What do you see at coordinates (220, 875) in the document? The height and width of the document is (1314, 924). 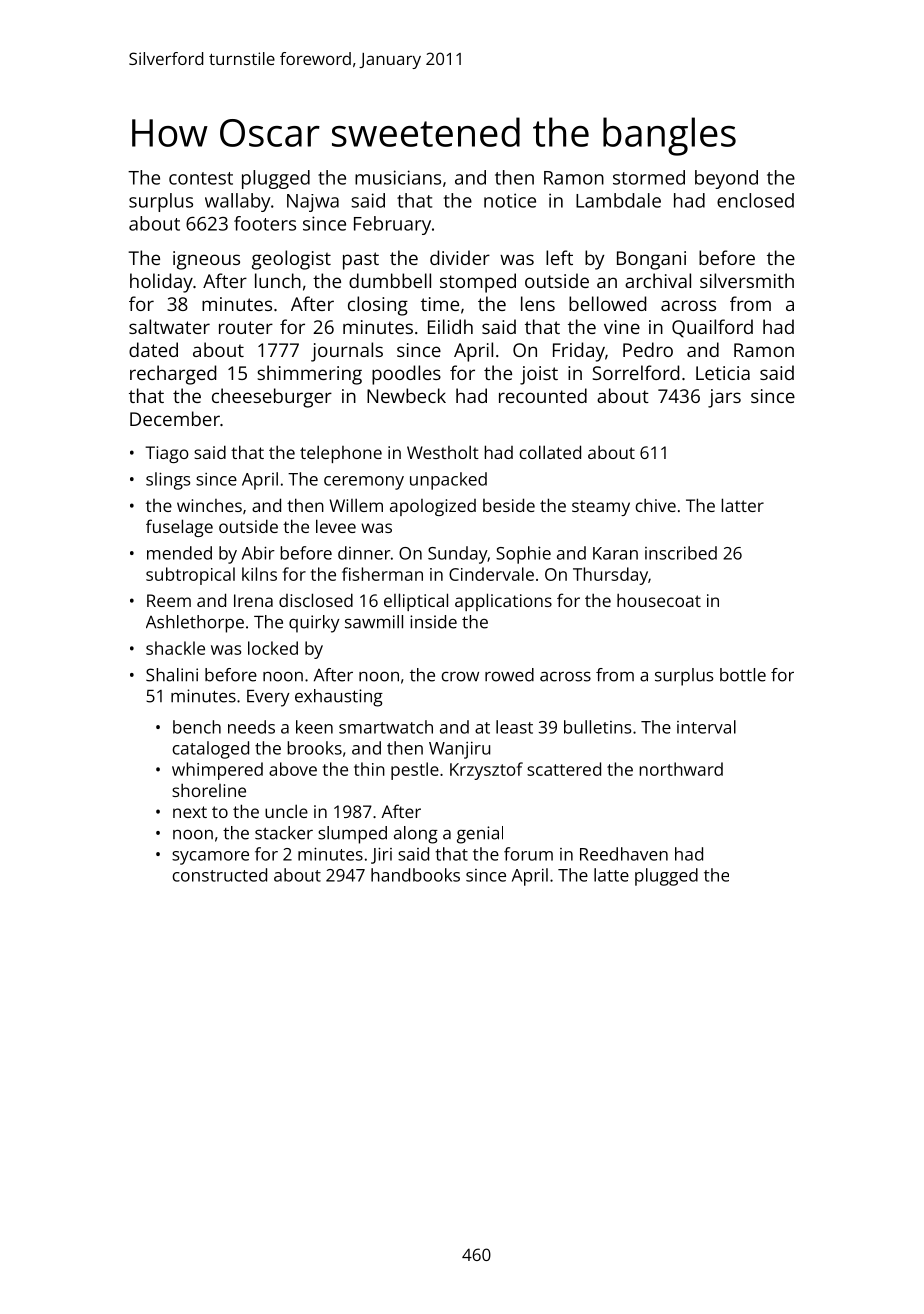 I see `constructed` at bounding box center [220, 875].
